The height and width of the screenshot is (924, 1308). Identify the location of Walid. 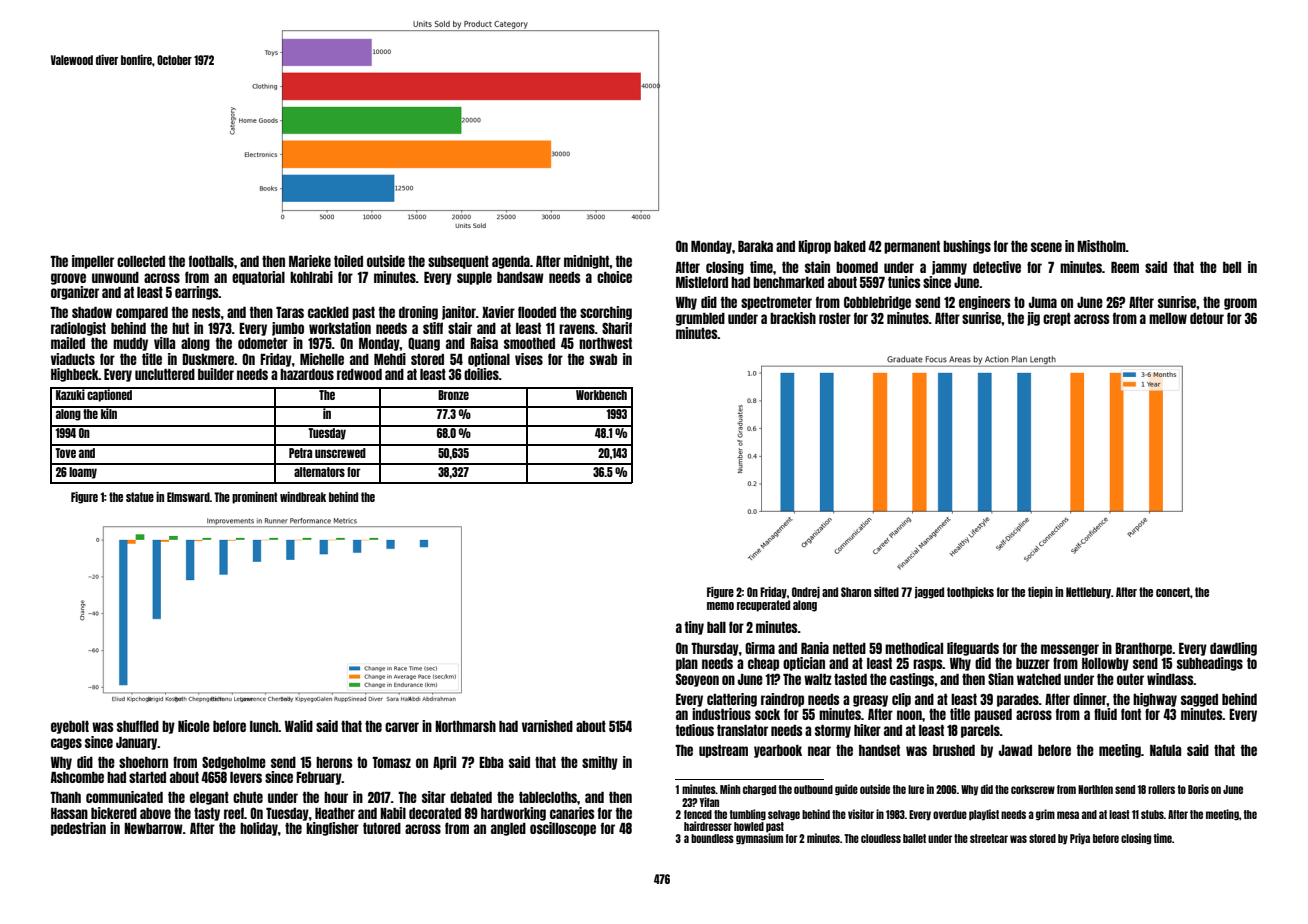
(299, 726).
